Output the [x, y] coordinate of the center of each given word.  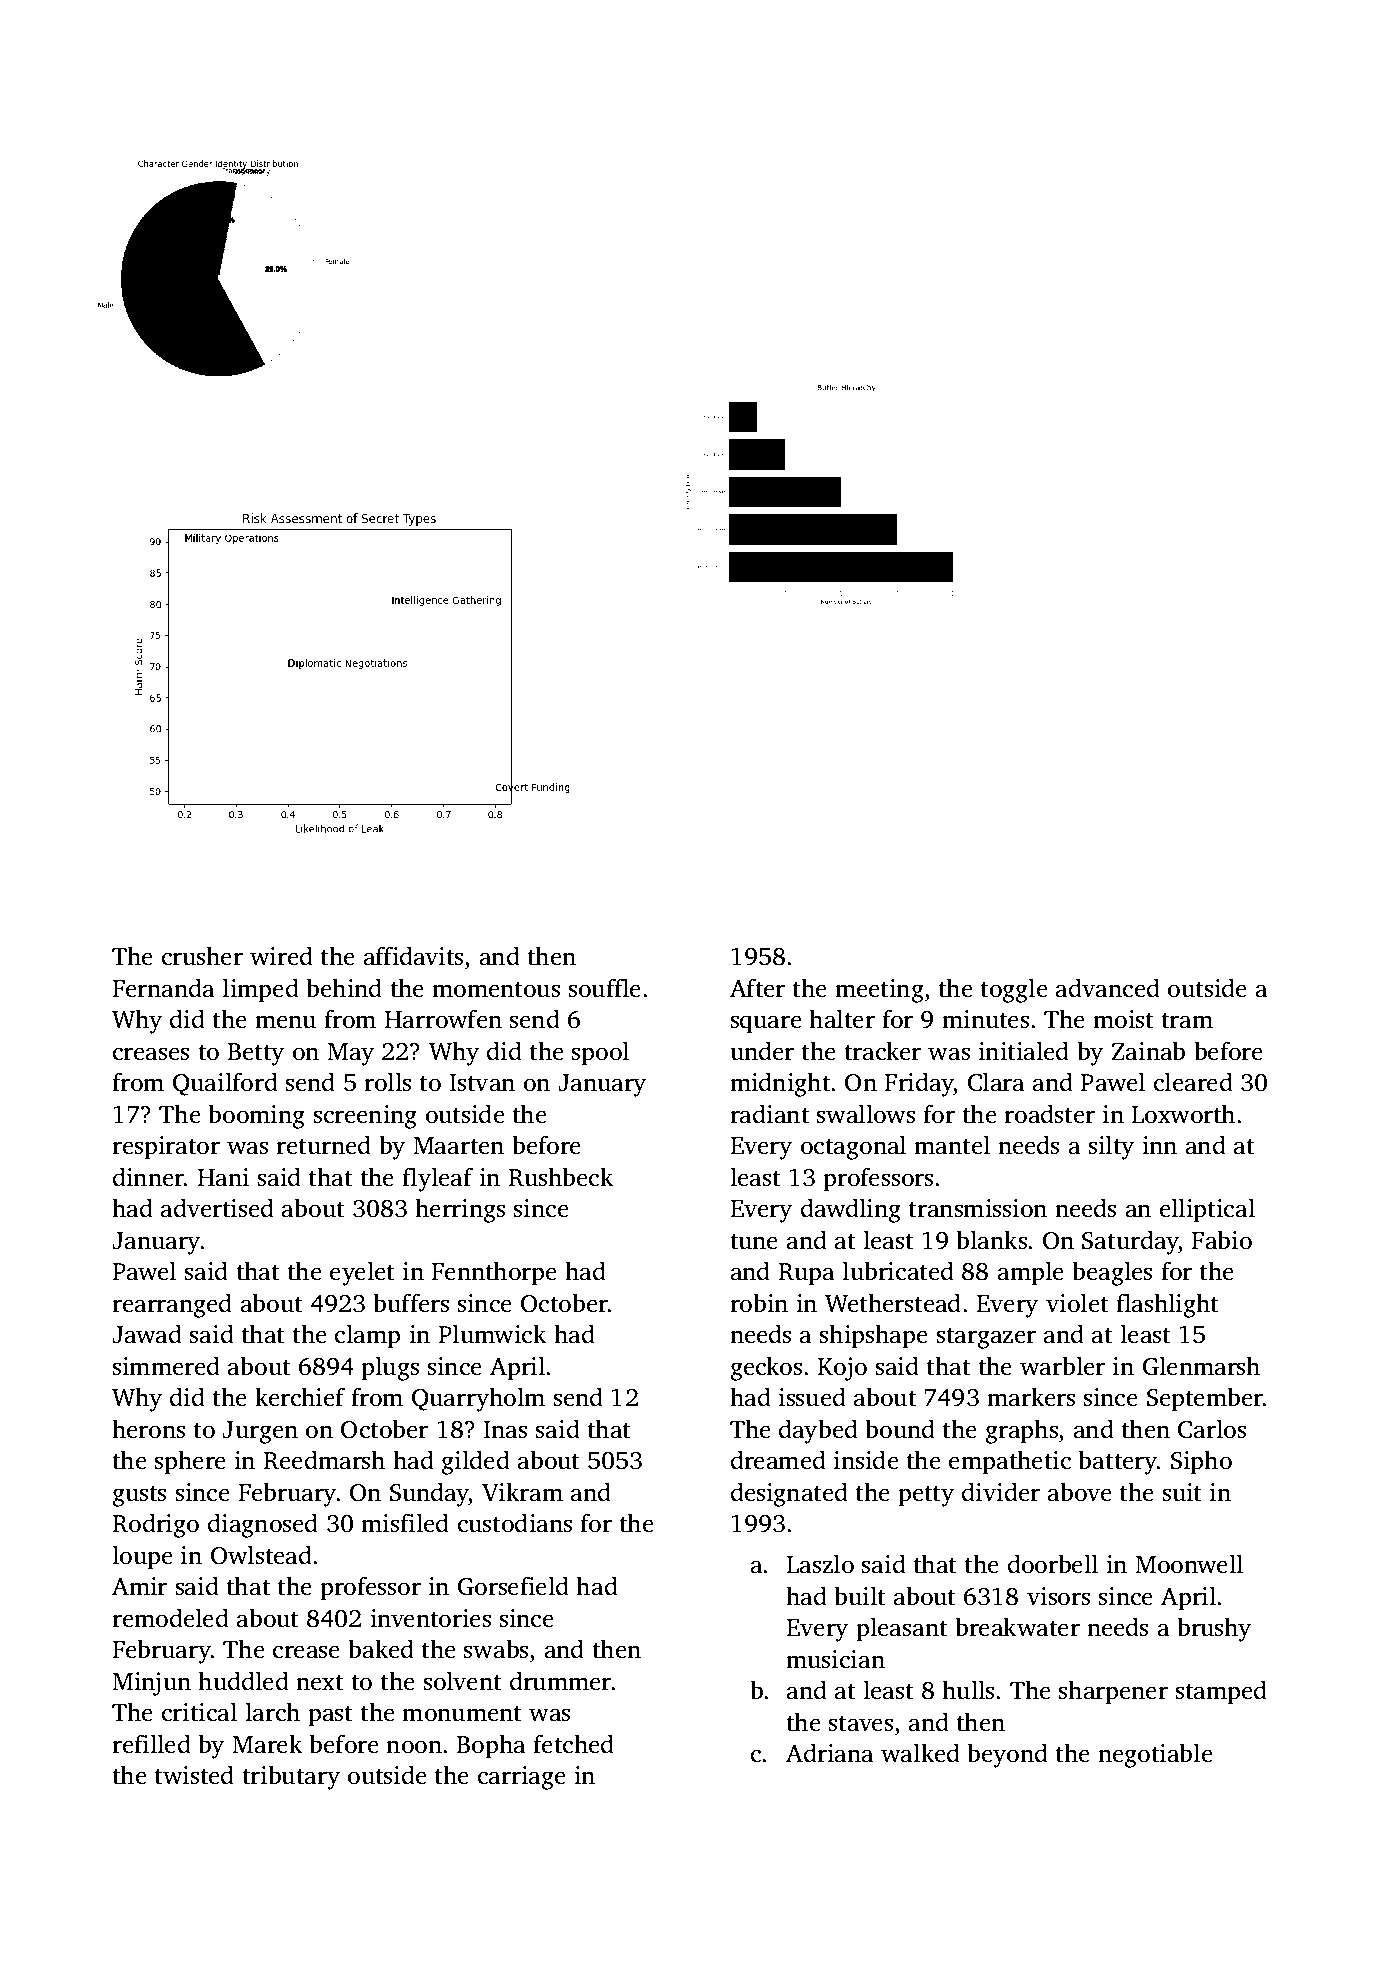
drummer [561, 1681]
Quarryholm [478, 1399]
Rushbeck [561, 1177]
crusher [202, 956]
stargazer [986, 1338]
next [319, 1683]
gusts [139, 1496]
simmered [166, 1366]
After [757, 988]
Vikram [522, 1492]
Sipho [1201, 1462]
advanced [1108, 988]
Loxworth [1183, 1114]
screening [365, 1117]
